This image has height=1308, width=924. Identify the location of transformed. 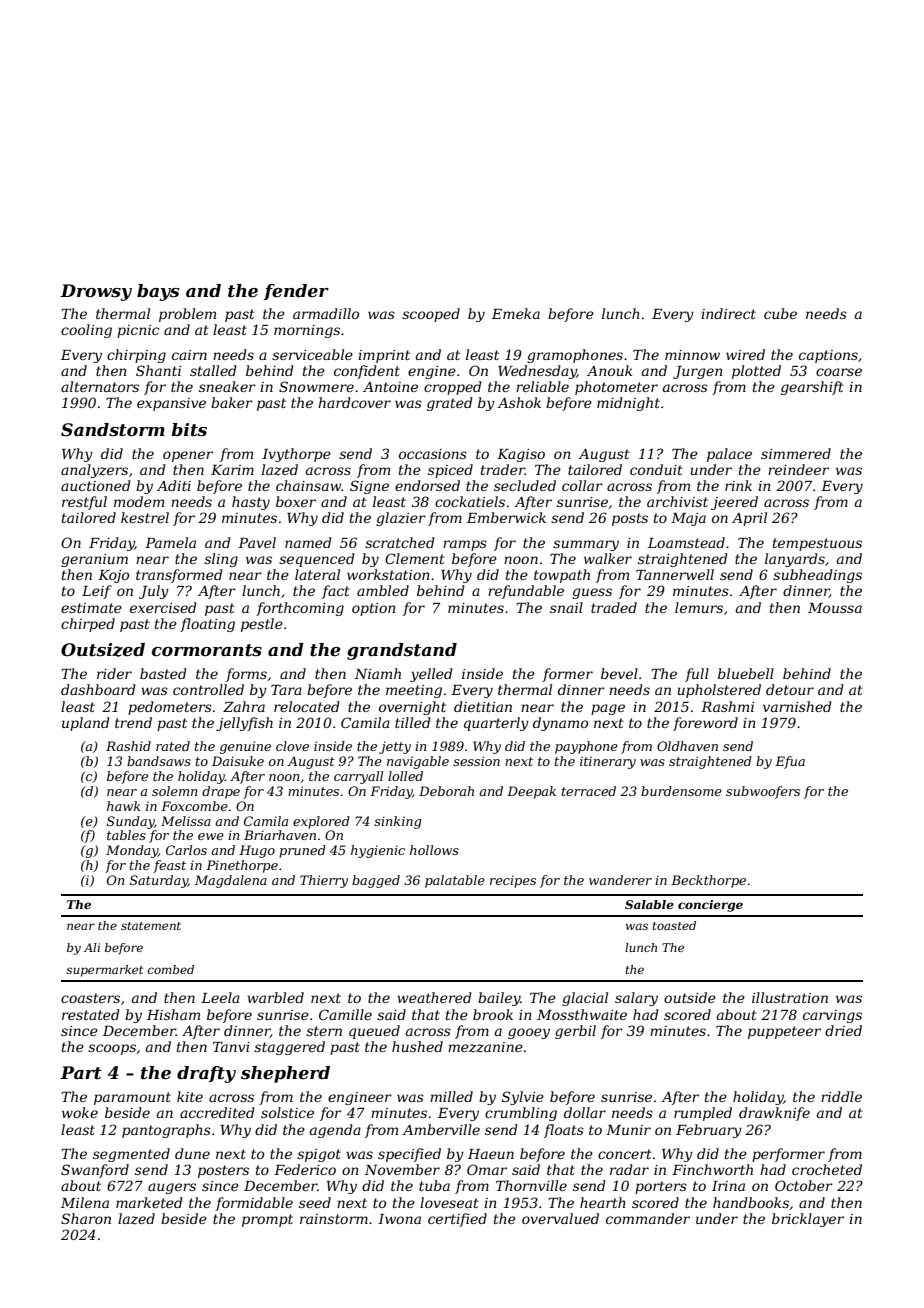
(179, 576).
